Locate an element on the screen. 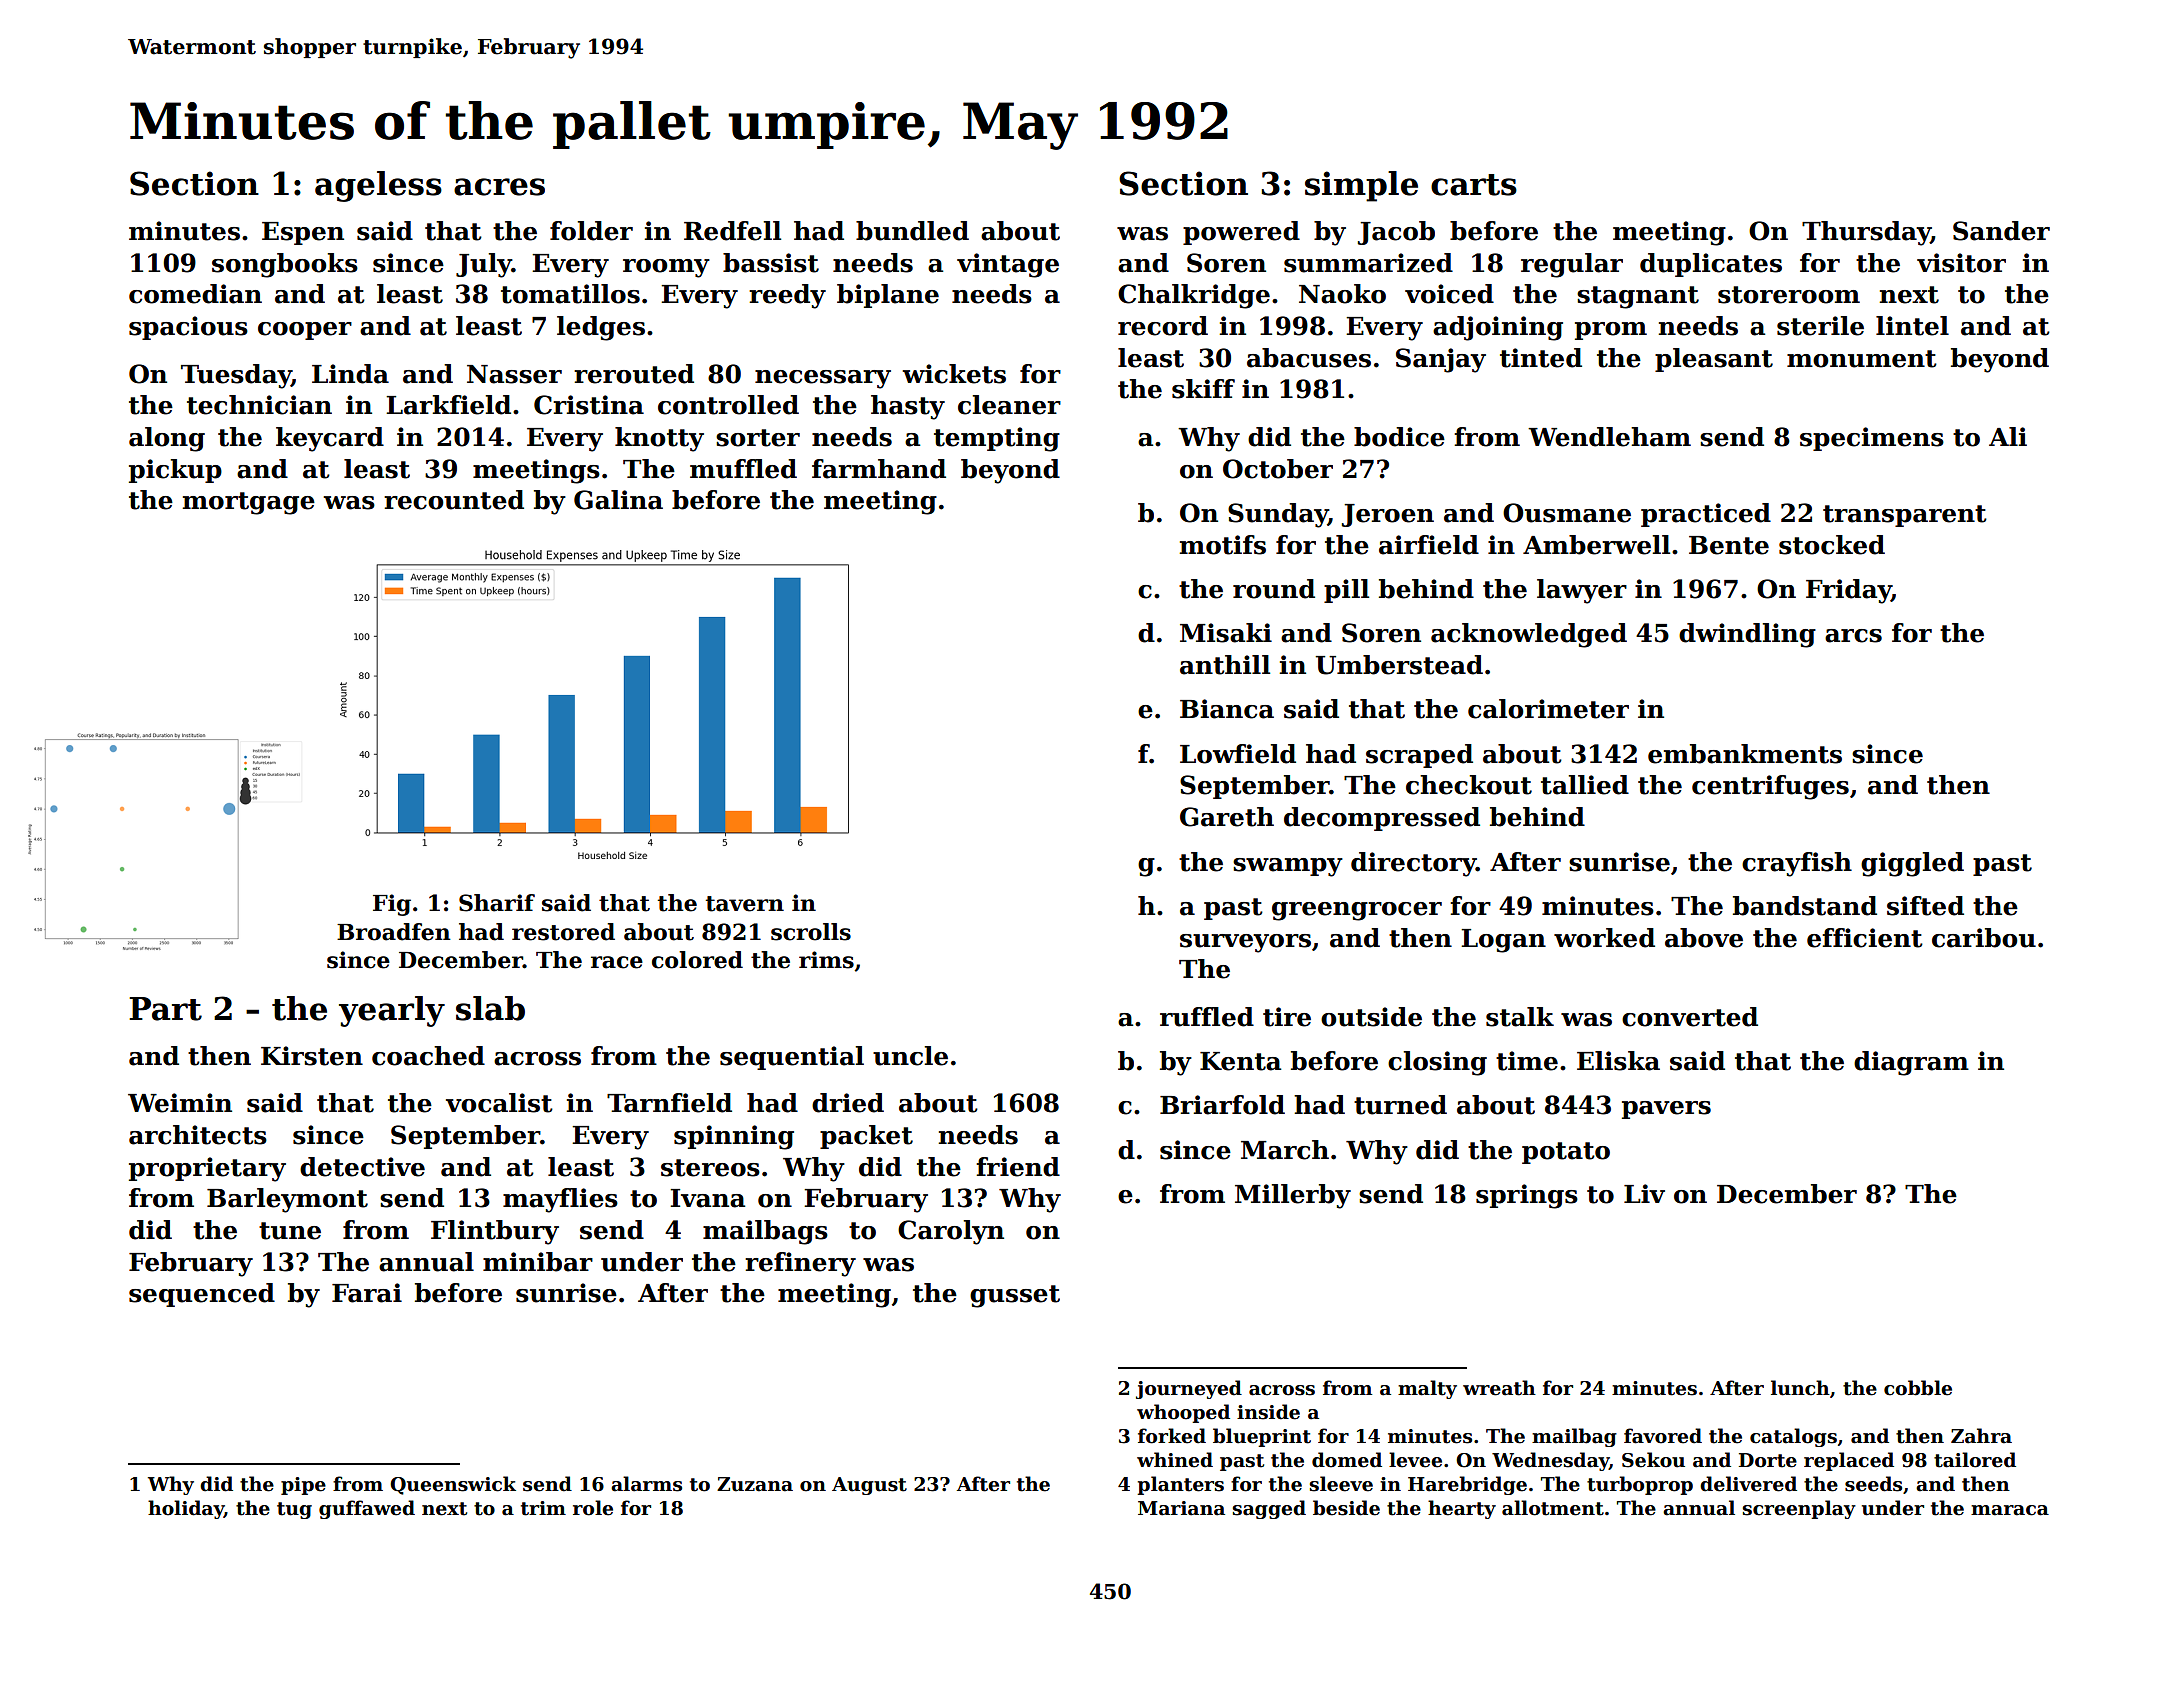  monument is located at coordinates (1862, 359).
